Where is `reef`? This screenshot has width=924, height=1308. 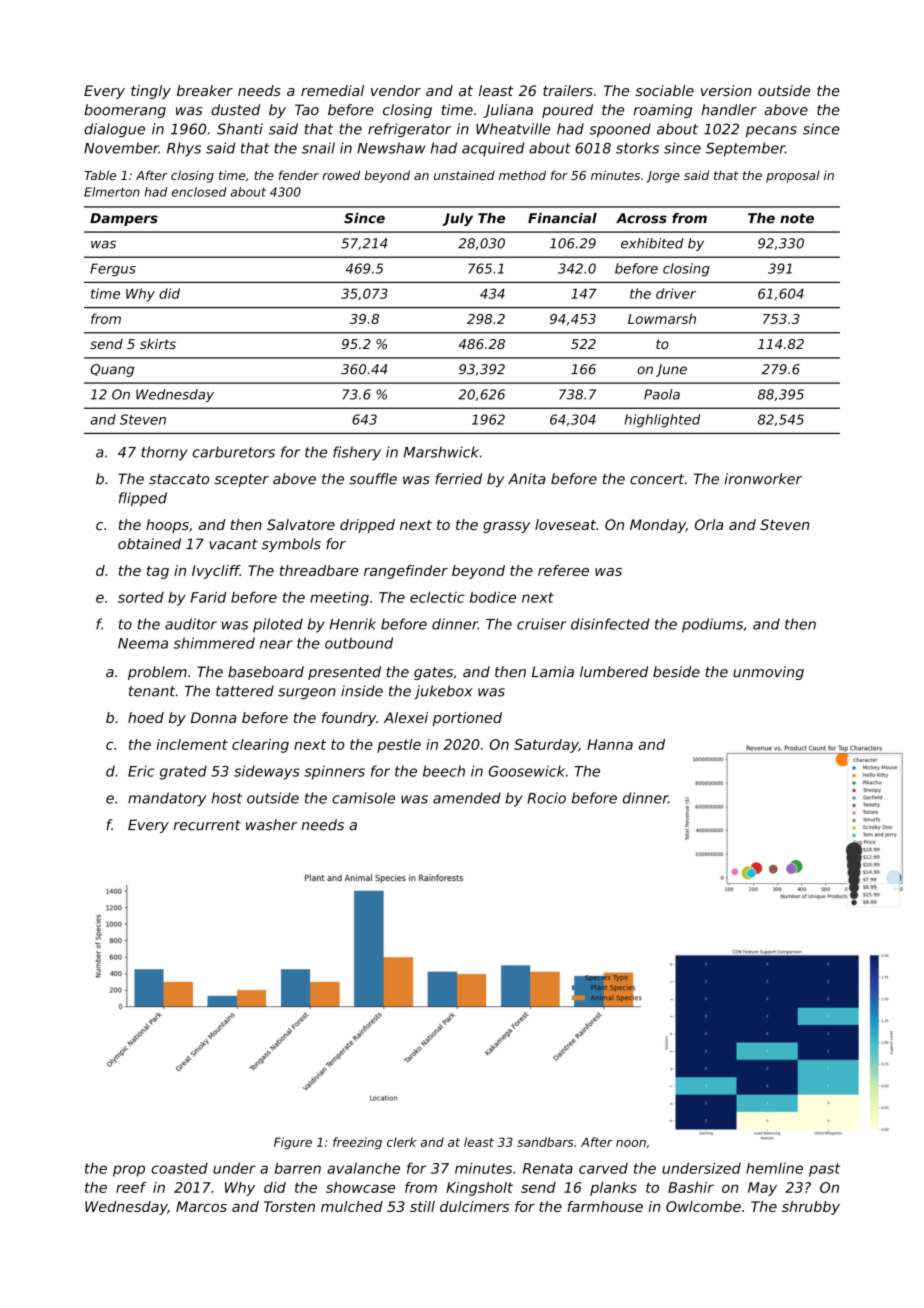 reef is located at coordinates (131, 1187).
